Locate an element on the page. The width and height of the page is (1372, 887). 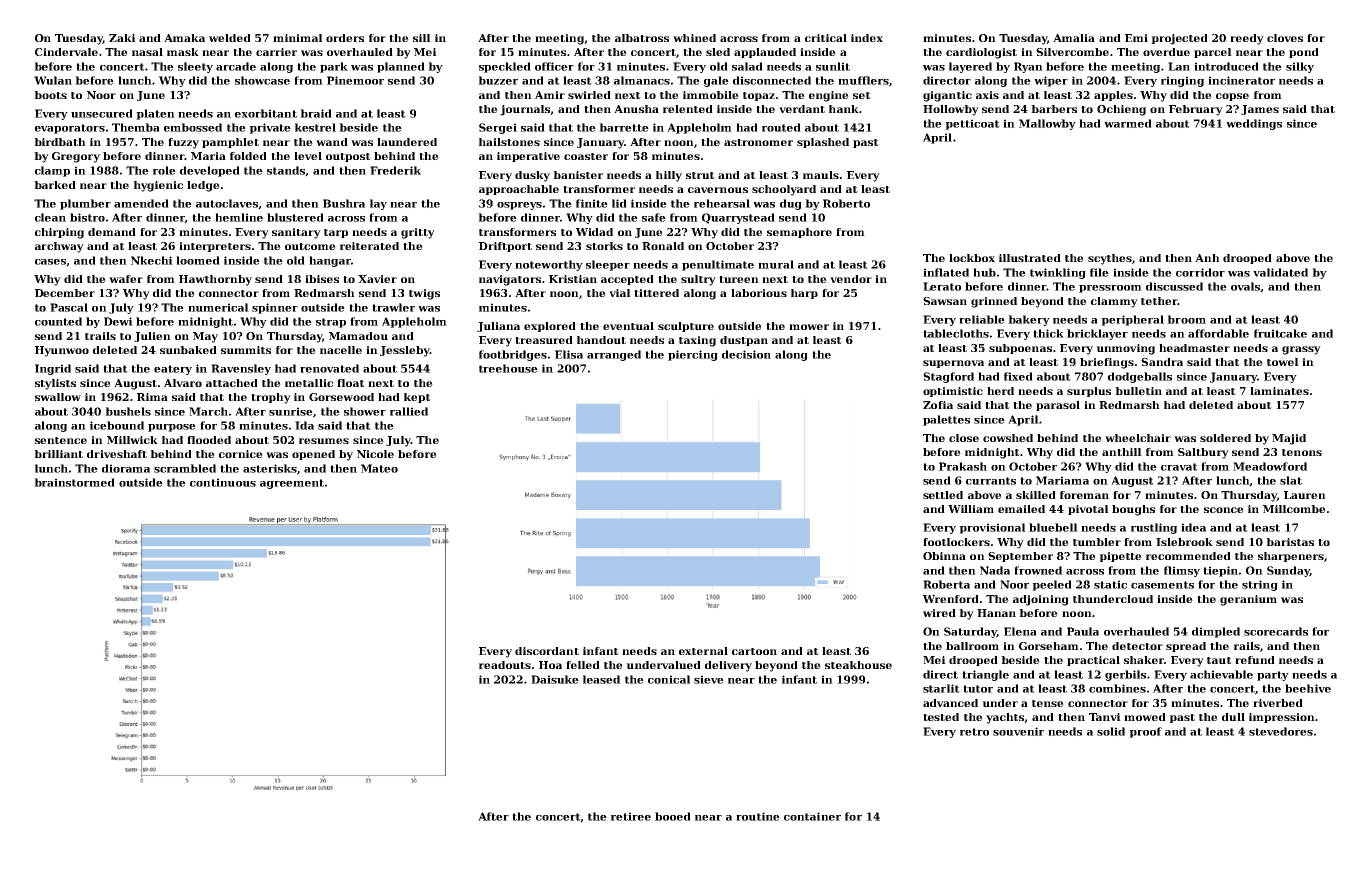
splashed is located at coordinates (823, 143).
